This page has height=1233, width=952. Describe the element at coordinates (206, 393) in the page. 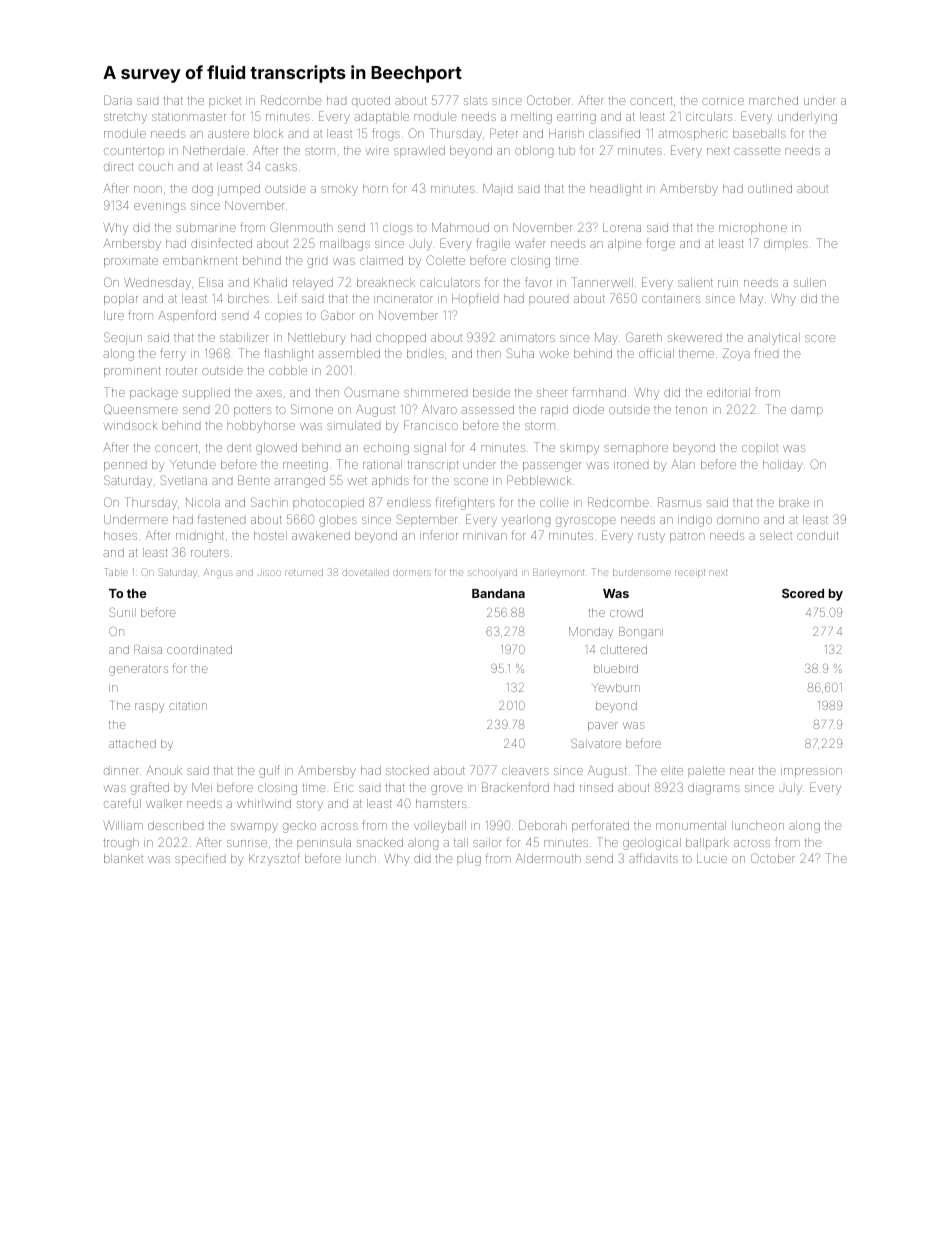

I see `supplied` at that location.
